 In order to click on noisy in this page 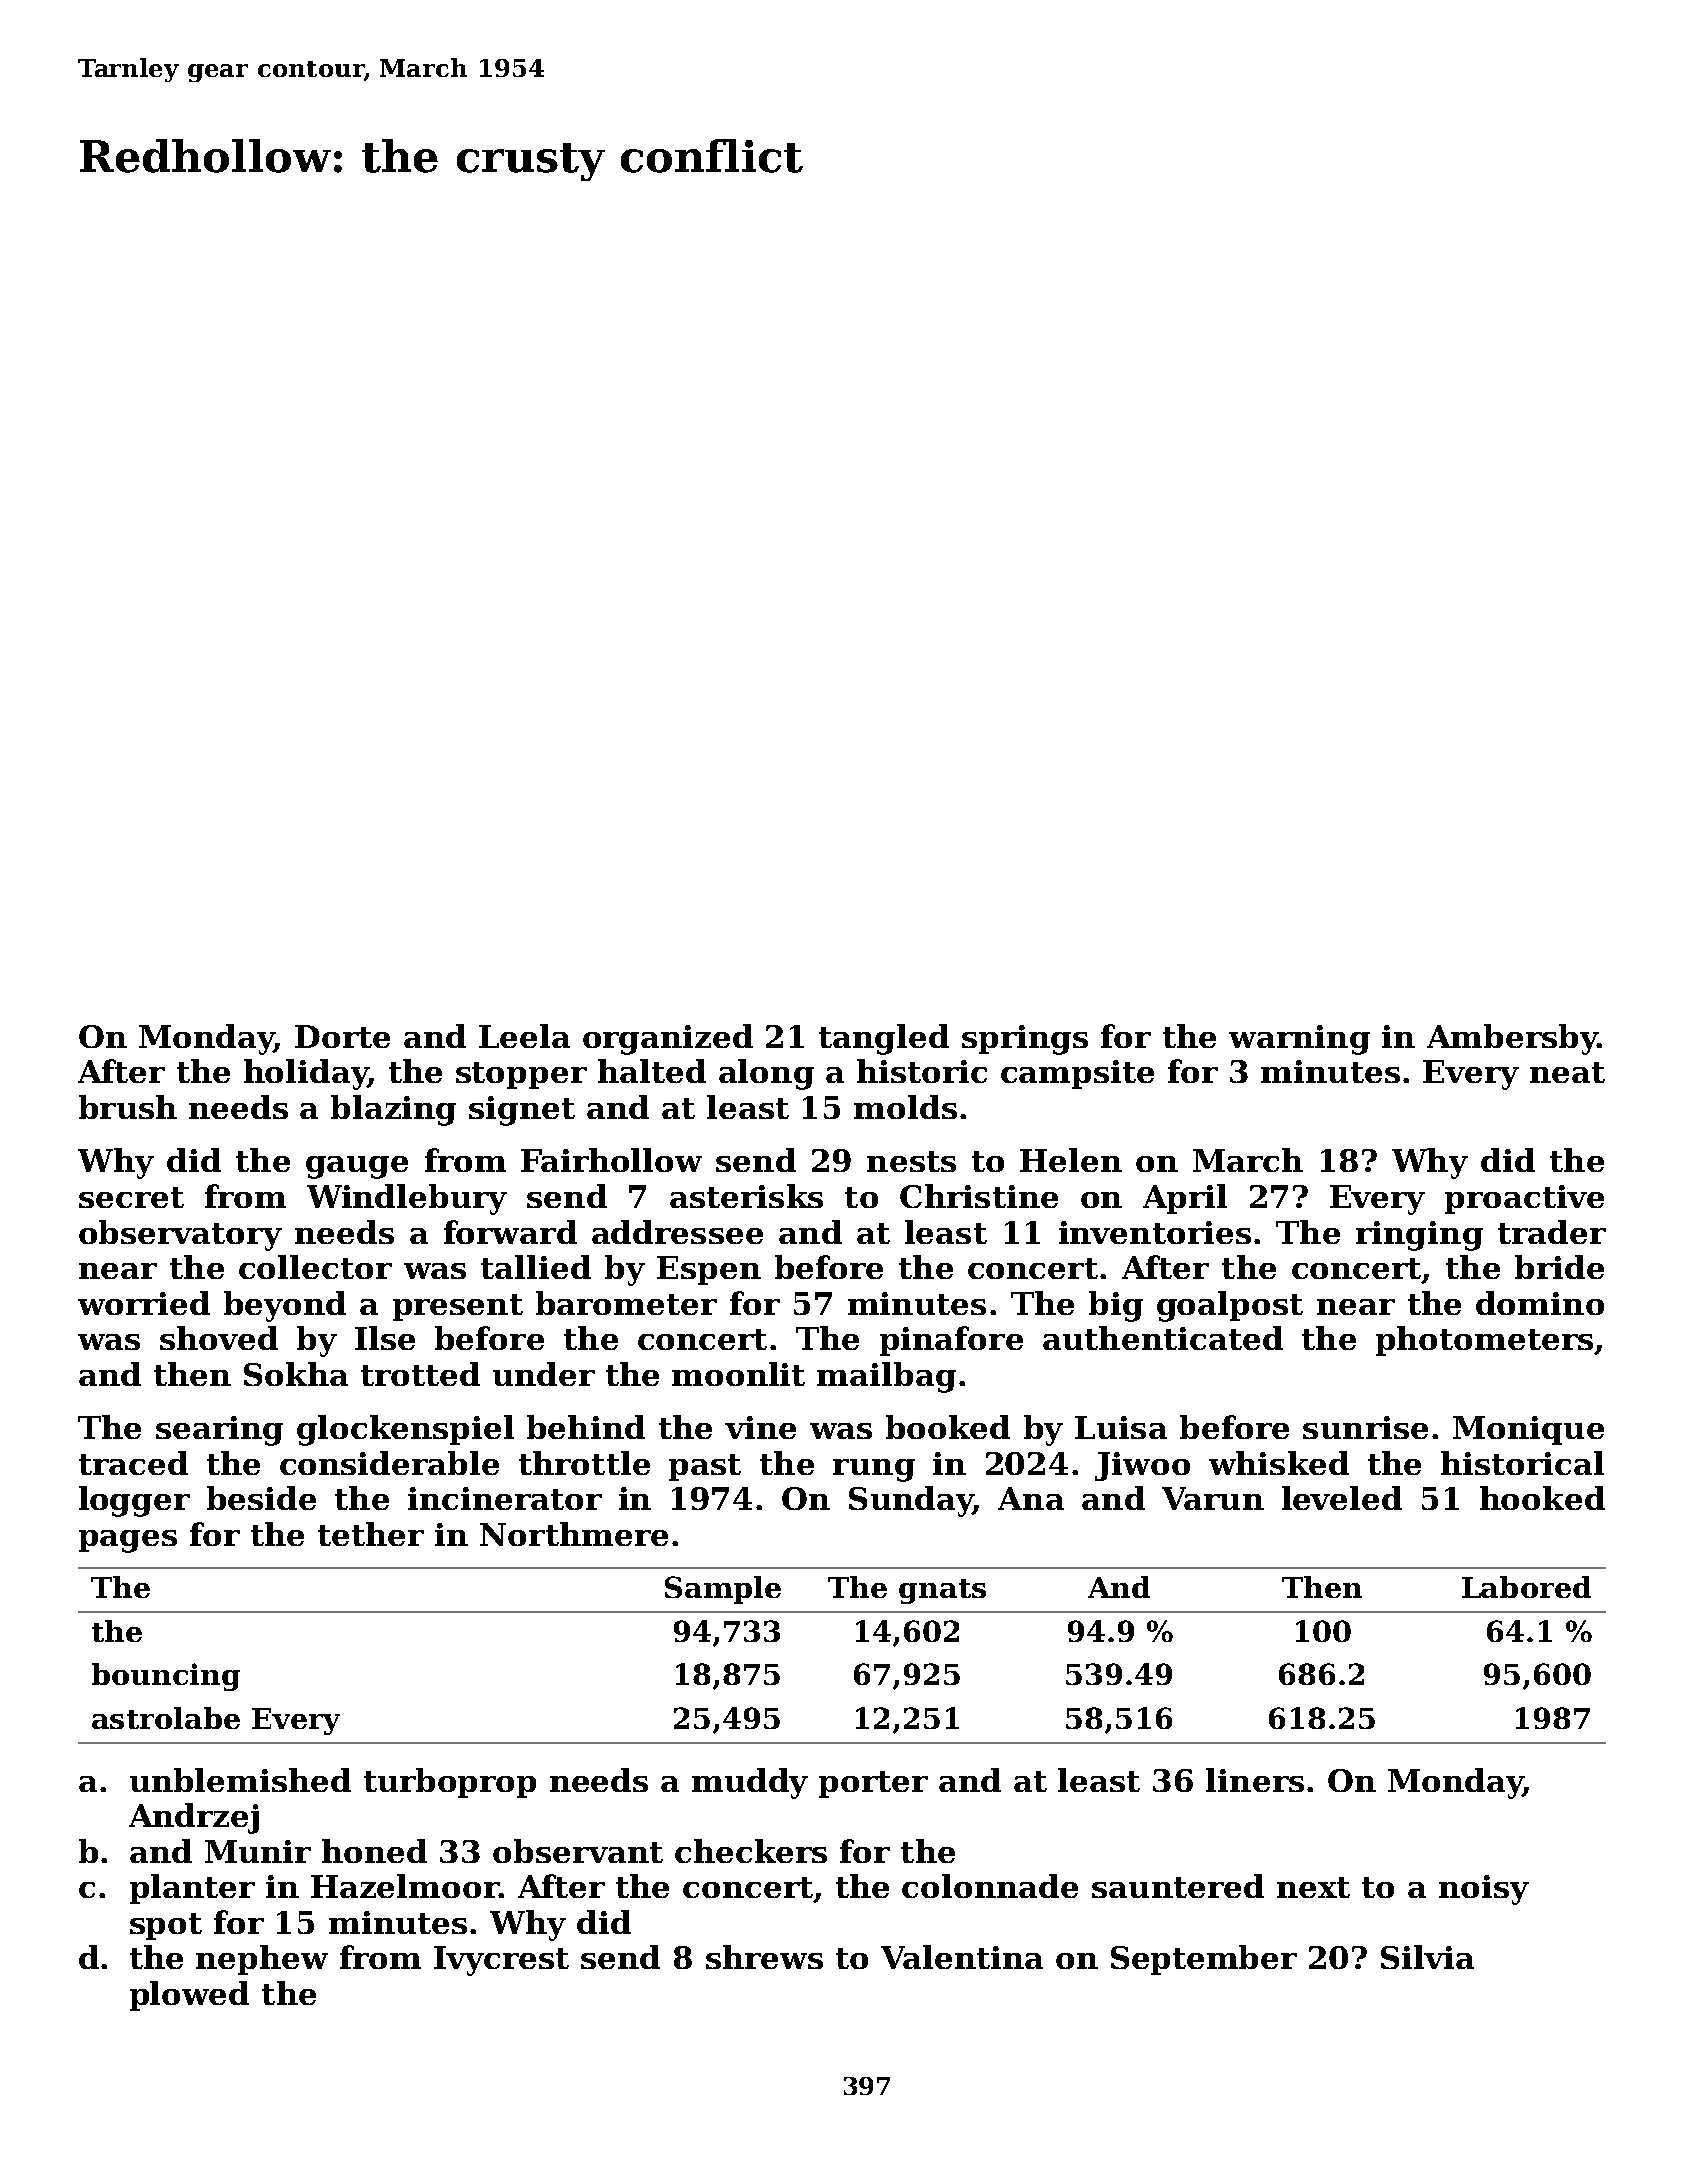, I will do `click(1484, 1890)`.
